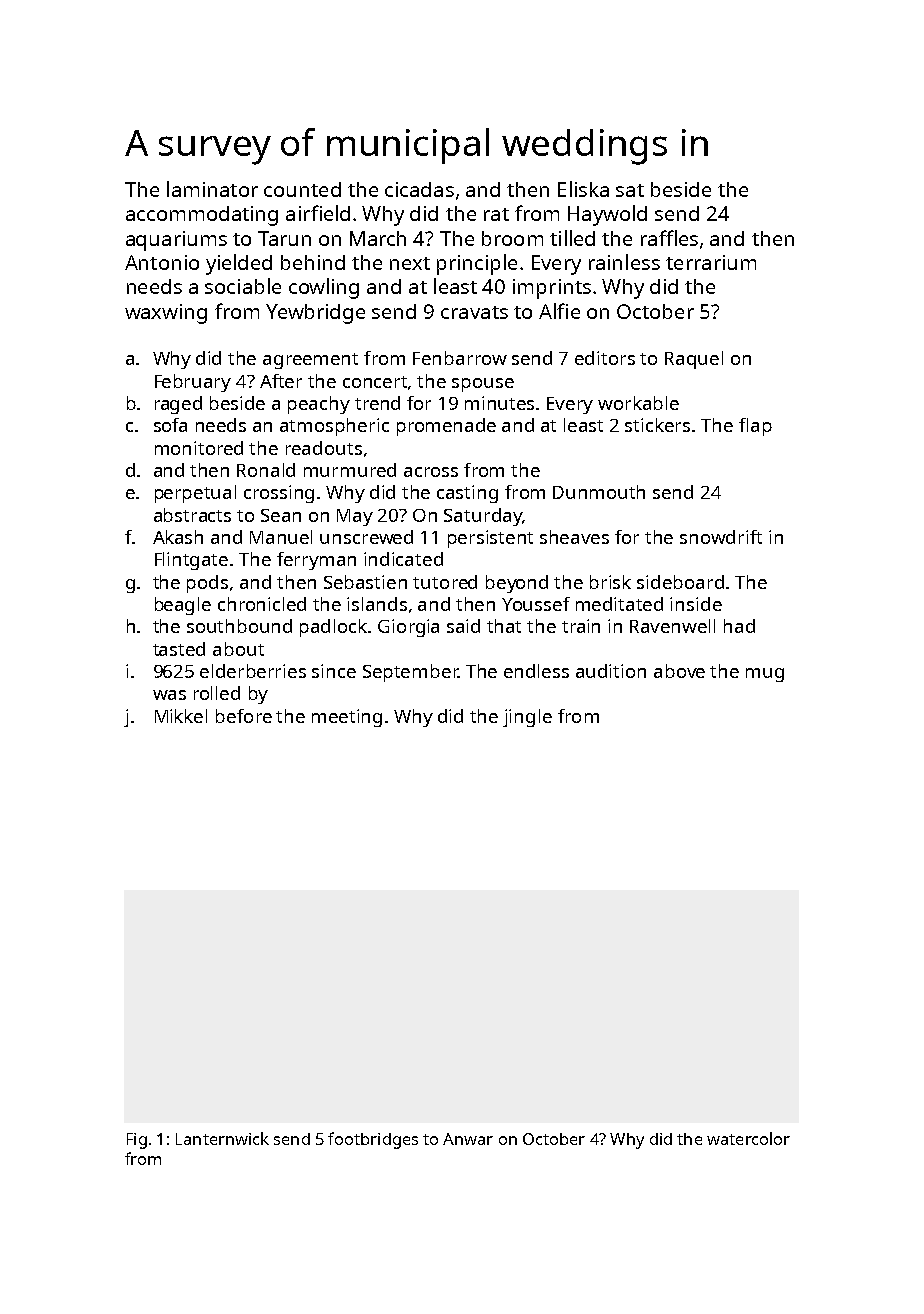 The image size is (924, 1314). What do you see at coordinates (748, 1138) in the screenshot?
I see `watercolor` at bounding box center [748, 1138].
